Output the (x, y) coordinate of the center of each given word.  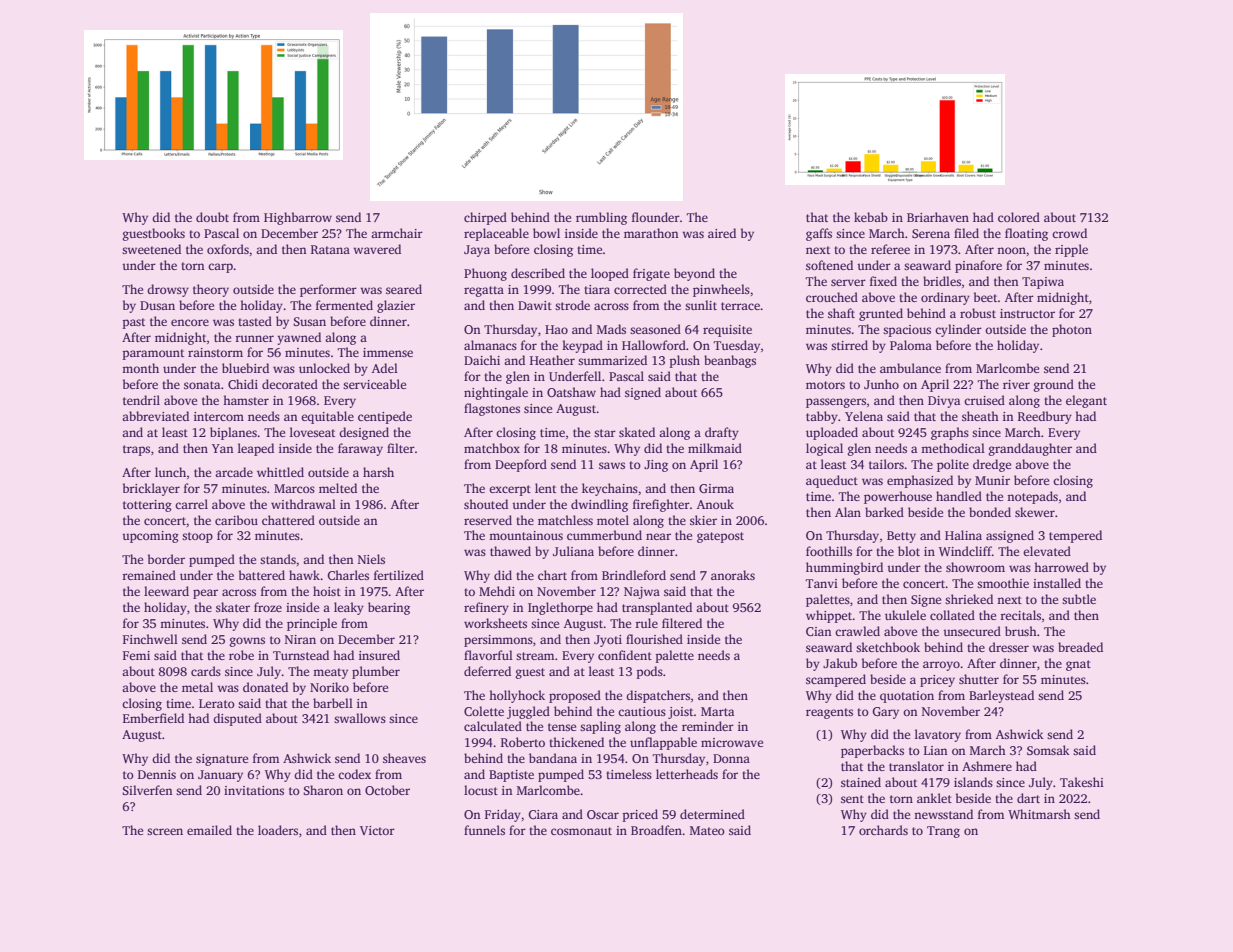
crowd (1069, 233)
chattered (288, 520)
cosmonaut (581, 831)
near (658, 536)
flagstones (492, 409)
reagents (829, 713)
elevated (1047, 551)
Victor (377, 830)
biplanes (233, 433)
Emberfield (153, 718)
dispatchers (658, 696)
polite (953, 465)
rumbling (601, 218)
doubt (212, 217)
